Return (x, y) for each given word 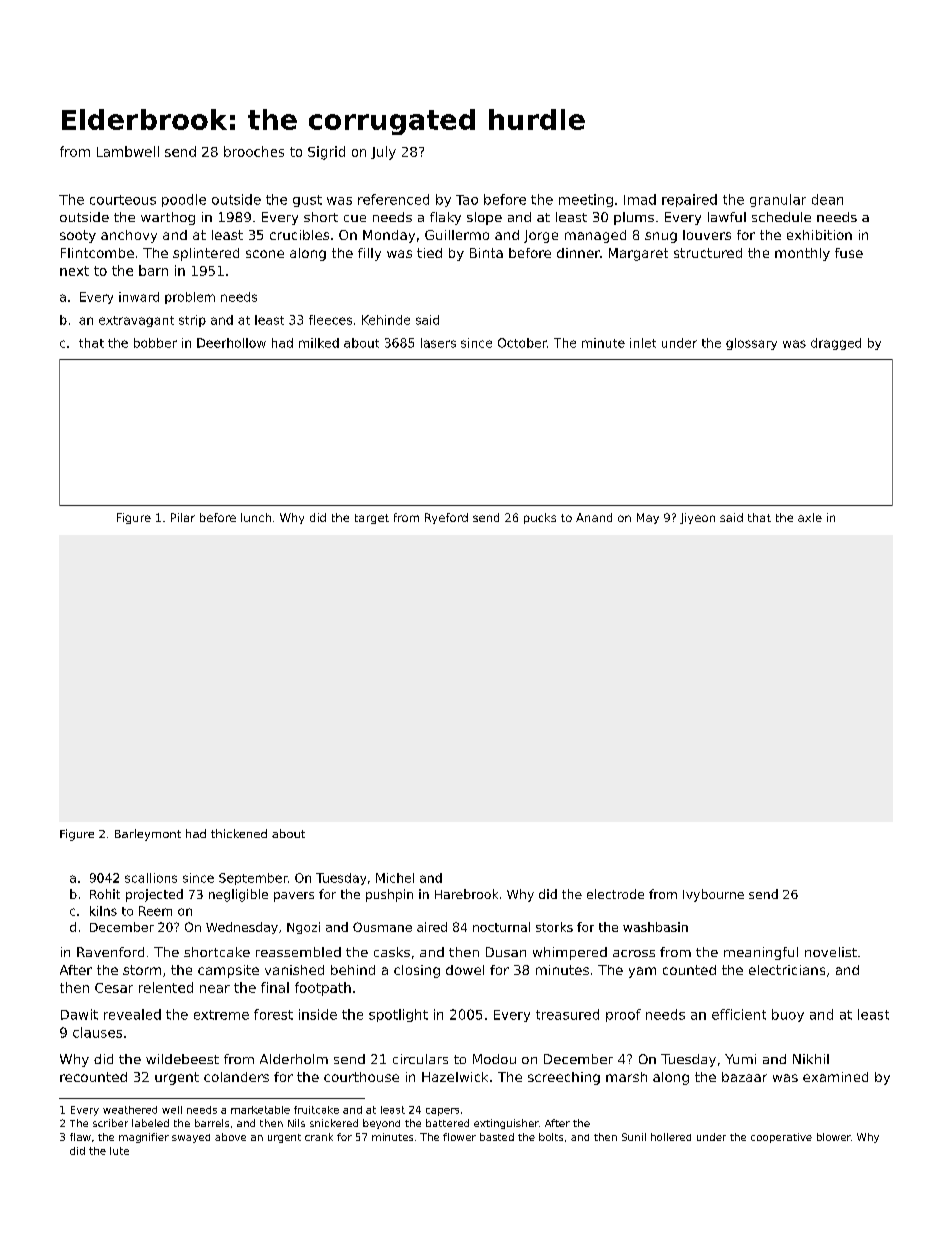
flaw (80, 1137)
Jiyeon (697, 518)
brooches (254, 151)
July (383, 153)
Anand (594, 517)
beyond (381, 1124)
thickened (239, 833)
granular (778, 200)
